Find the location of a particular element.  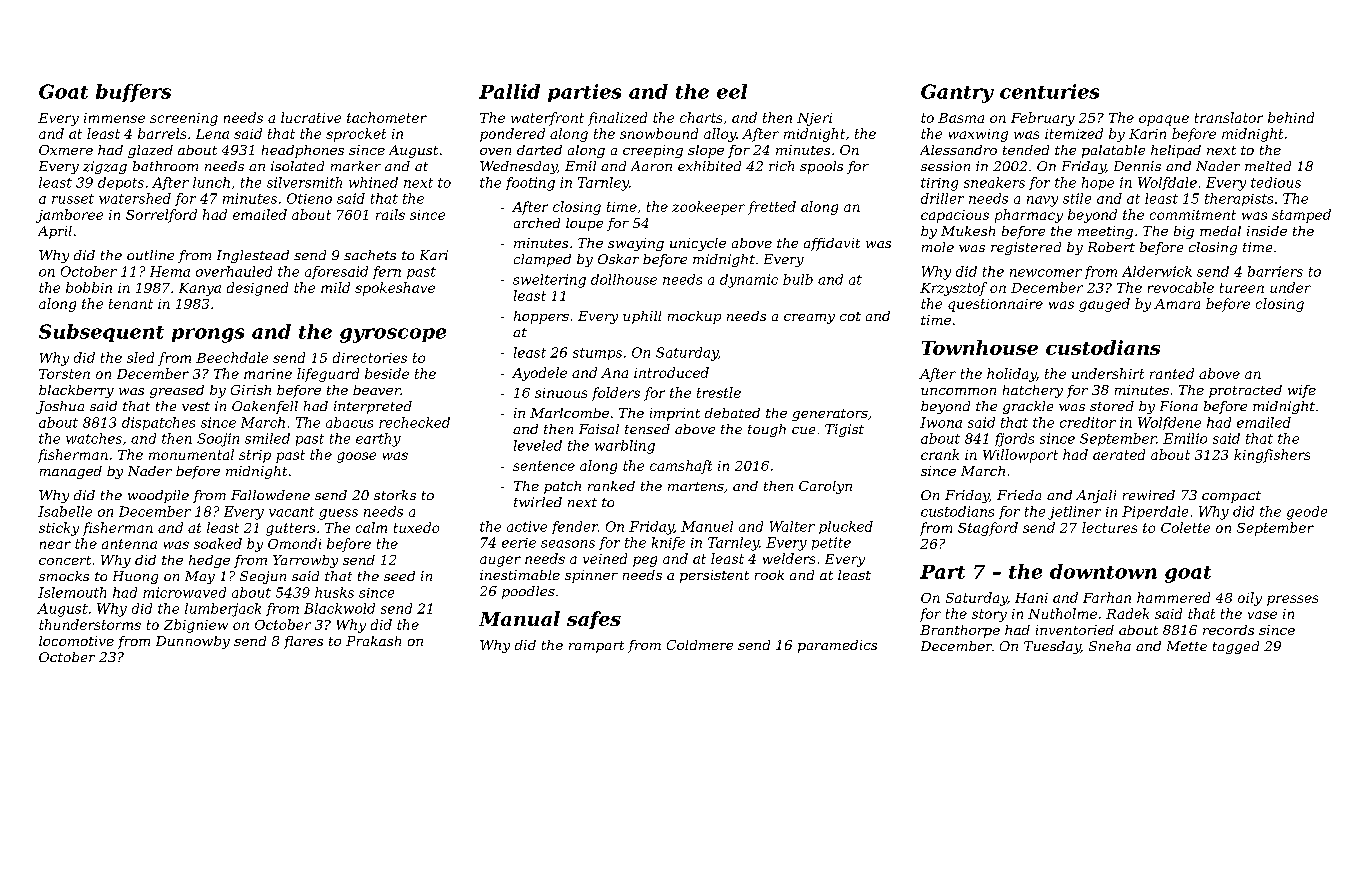

medal is located at coordinates (1220, 231).
